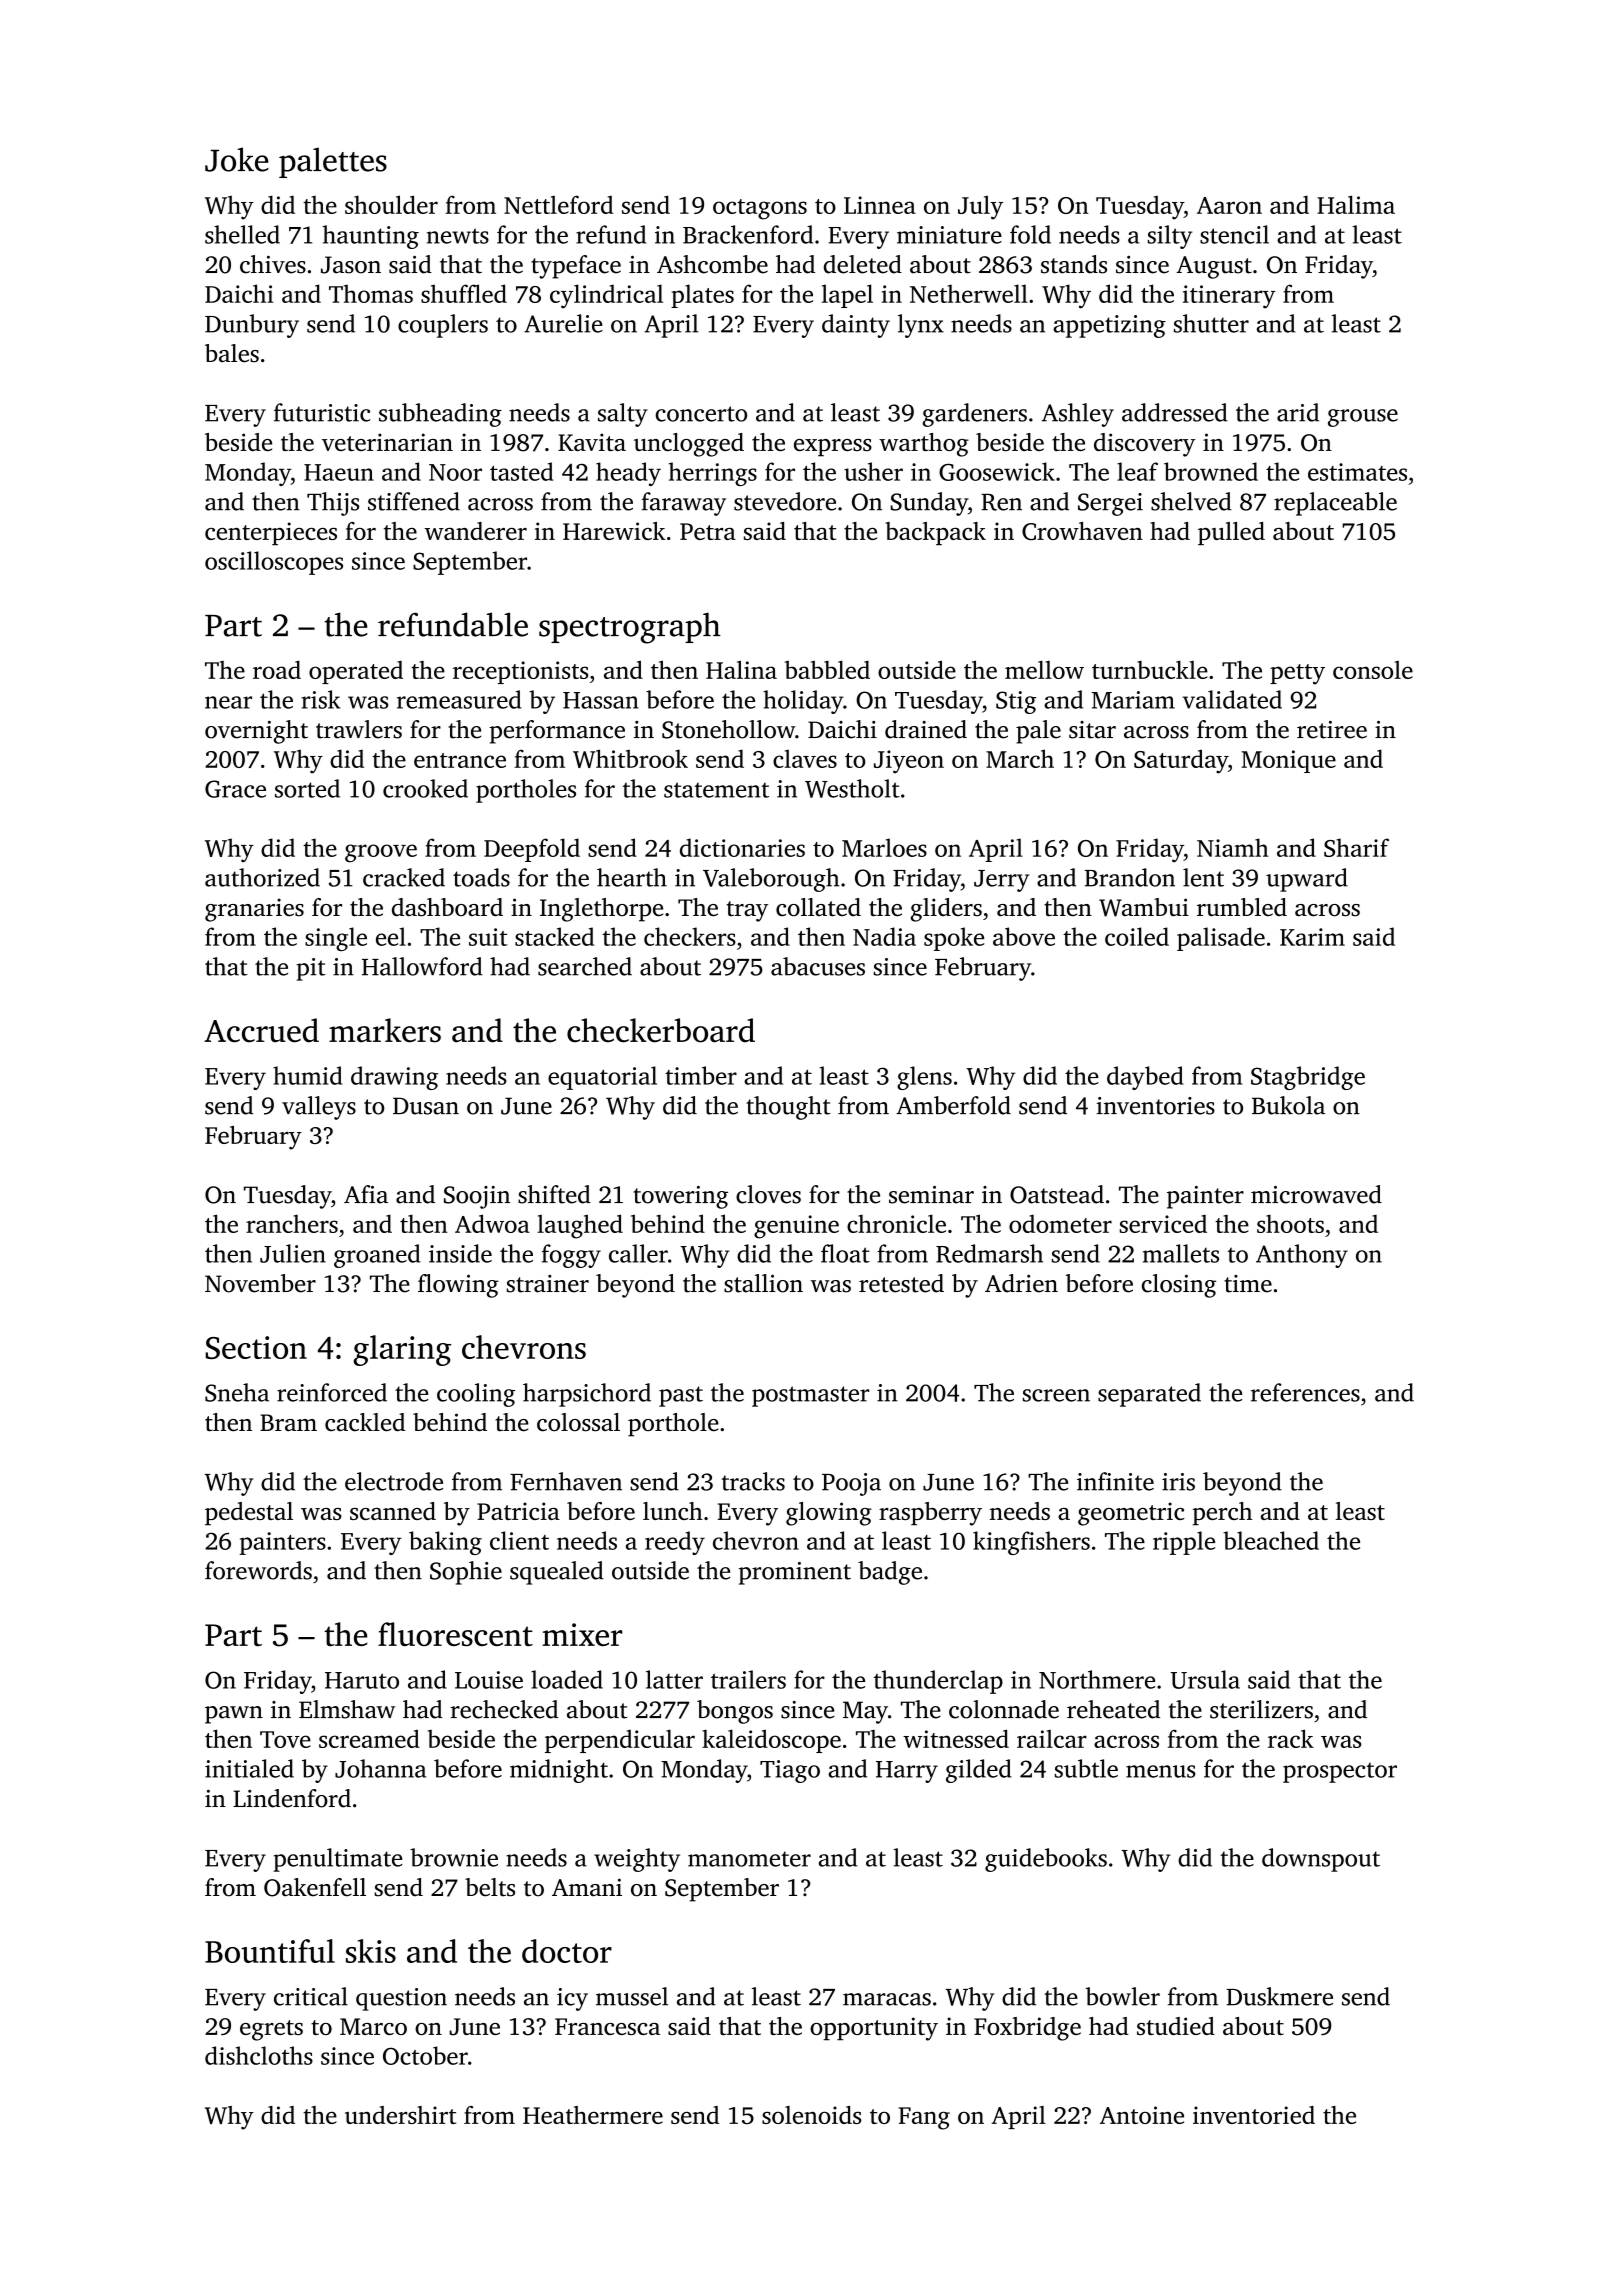 Image resolution: width=1620 pixels, height=2292 pixels. Describe the element at coordinates (880, 205) in the document. I see `Linnea` at that location.
